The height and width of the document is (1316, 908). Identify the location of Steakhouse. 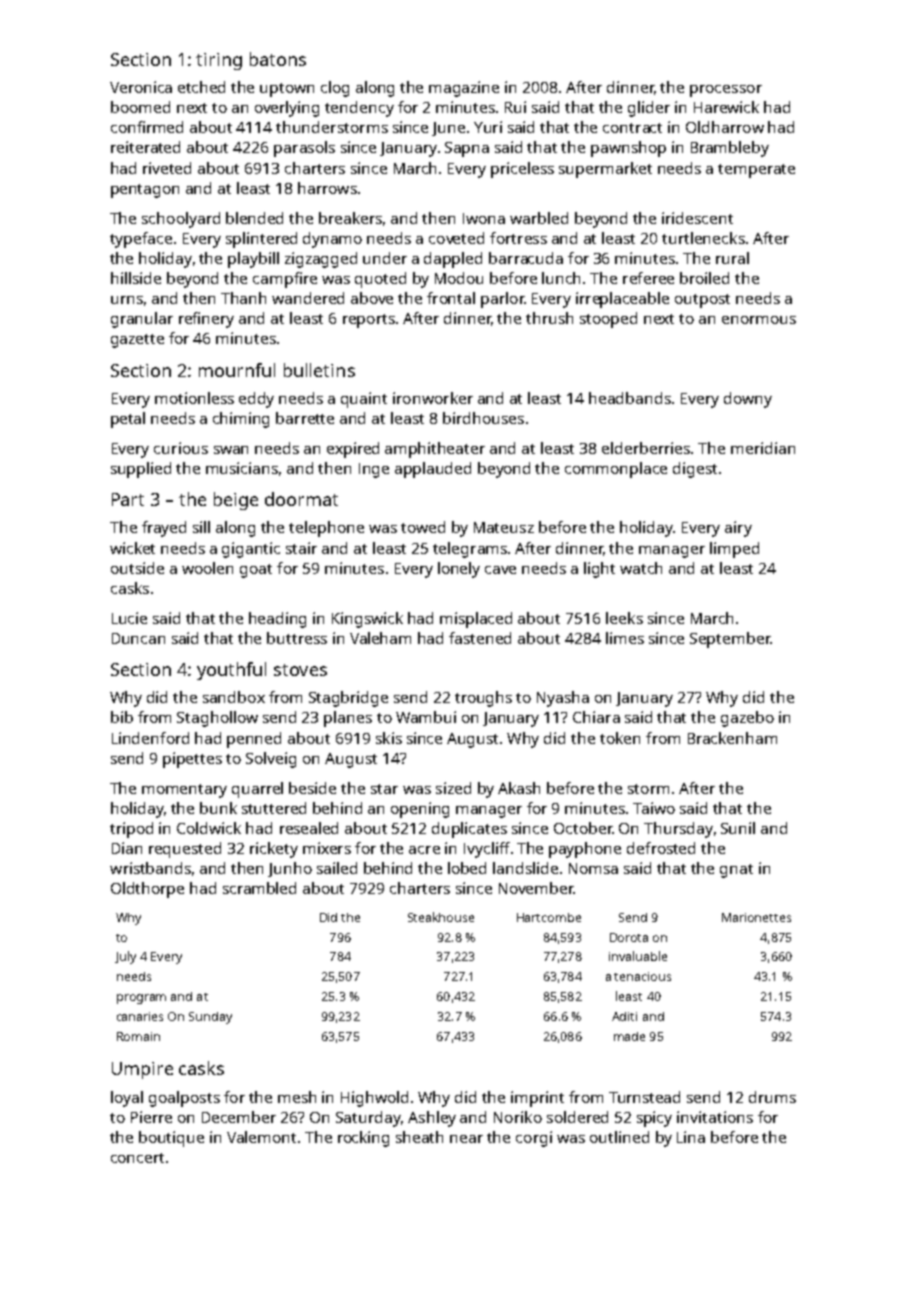
(441, 917).
